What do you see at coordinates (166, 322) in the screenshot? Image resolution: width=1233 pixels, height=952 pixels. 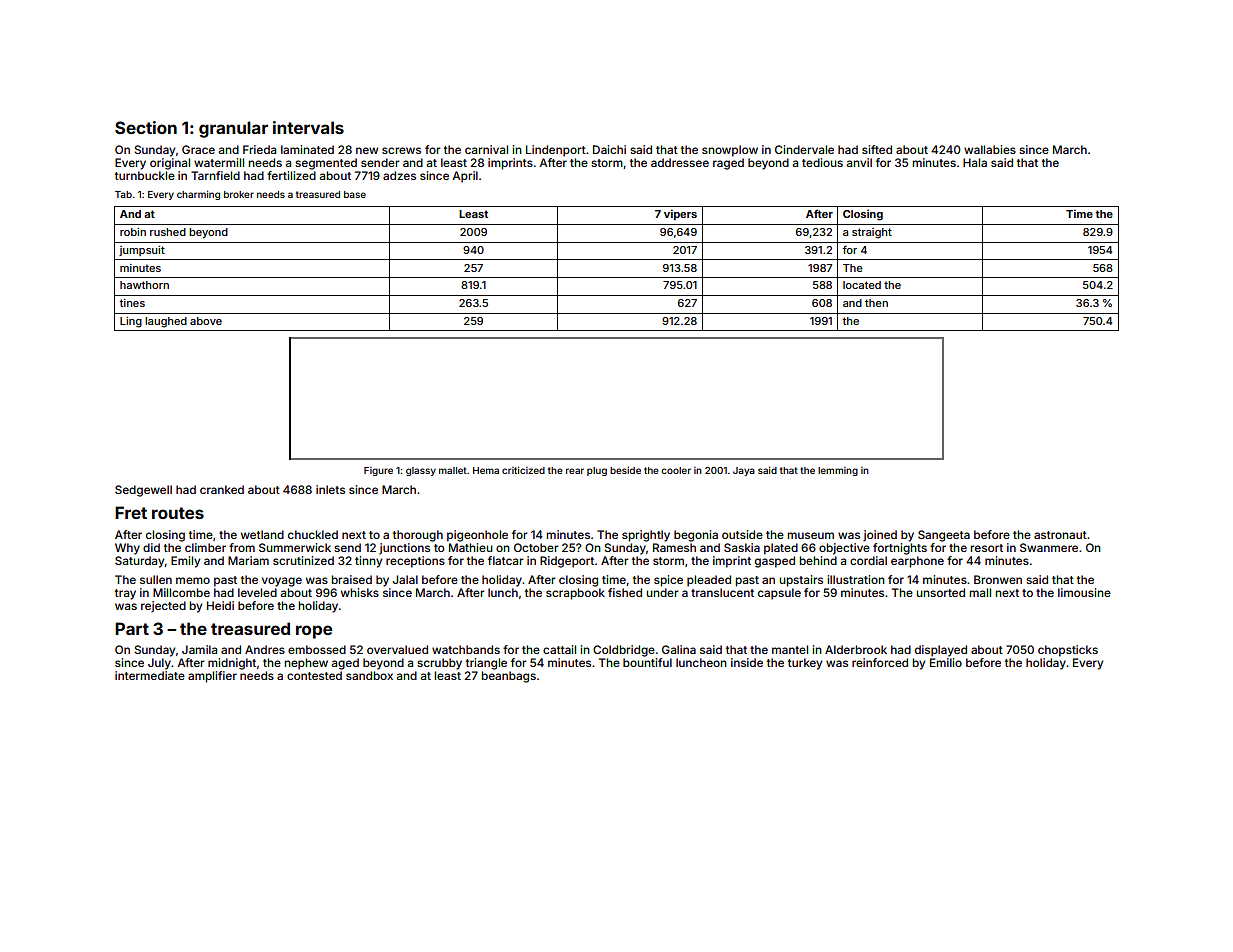 I see `laughed` at bounding box center [166, 322].
